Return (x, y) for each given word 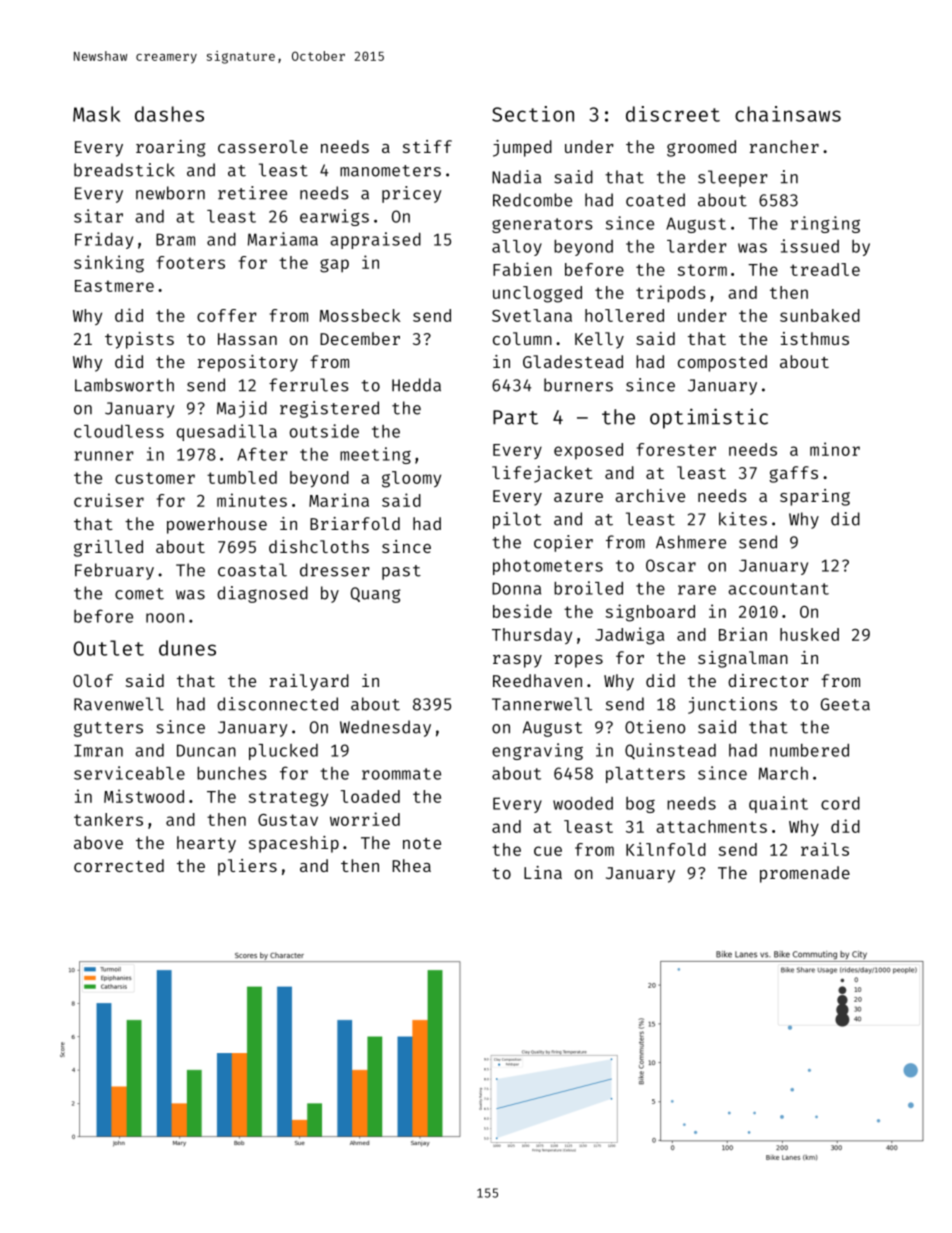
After (262, 454)
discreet (673, 114)
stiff (427, 146)
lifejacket (542, 474)
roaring (170, 148)
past (401, 572)
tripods (671, 294)
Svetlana (532, 315)
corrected (119, 865)
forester (676, 449)
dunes (187, 648)
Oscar (671, 565)
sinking (109, 264)
